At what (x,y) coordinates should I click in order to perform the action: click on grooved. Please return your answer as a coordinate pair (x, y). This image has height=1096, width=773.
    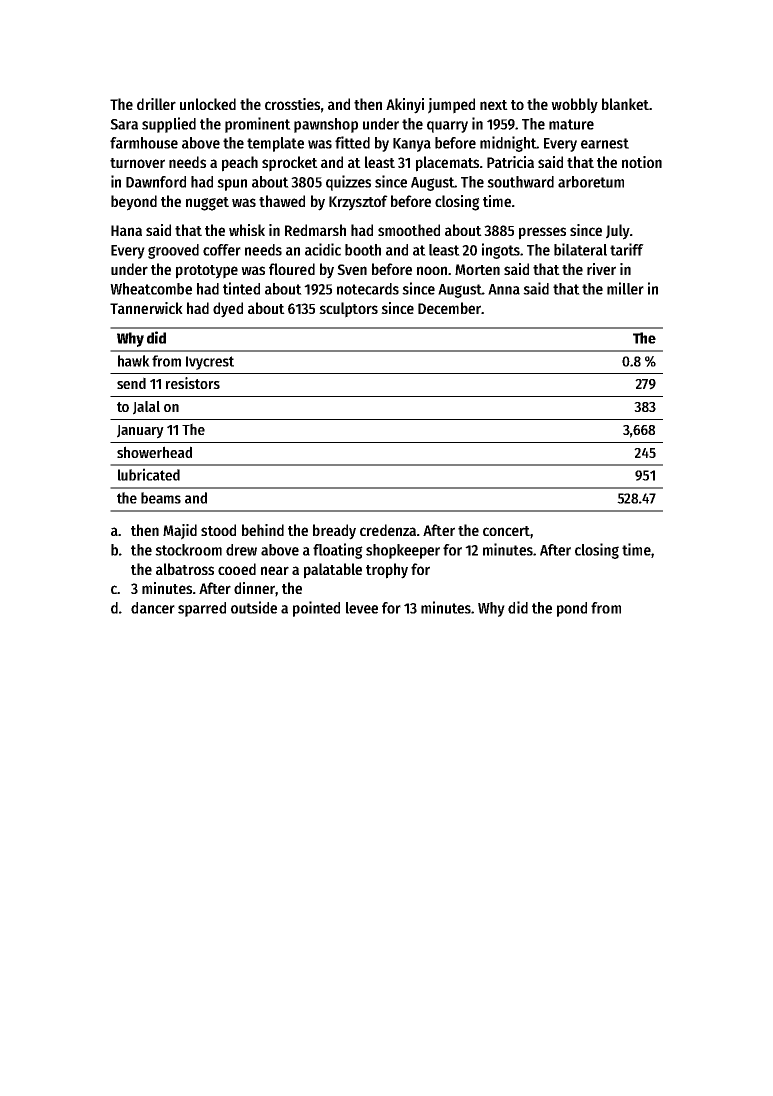
    Looking at the image, I should click on (173, 251).
